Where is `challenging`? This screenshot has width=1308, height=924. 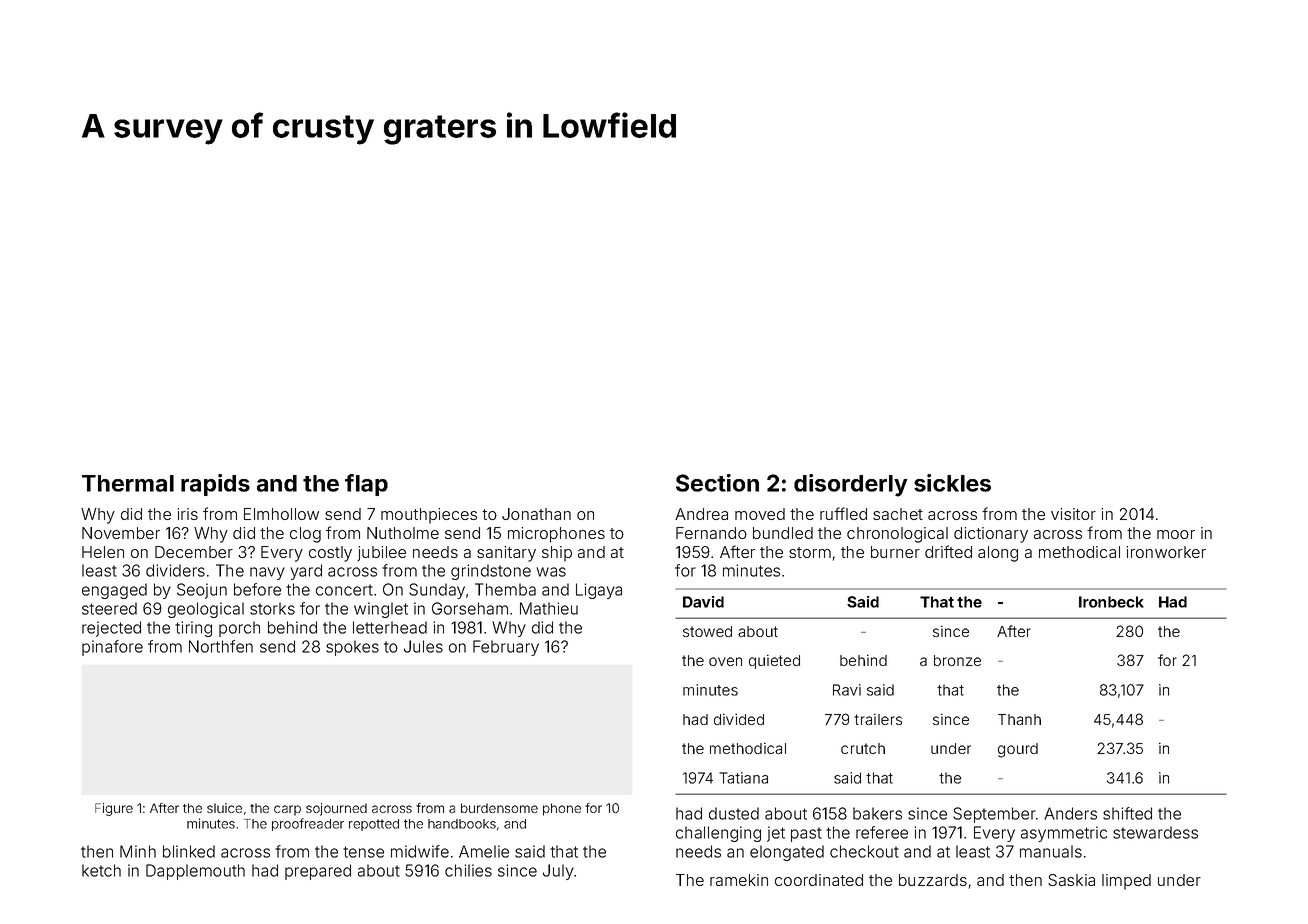
challenging is located at coordinates (718, 834).
